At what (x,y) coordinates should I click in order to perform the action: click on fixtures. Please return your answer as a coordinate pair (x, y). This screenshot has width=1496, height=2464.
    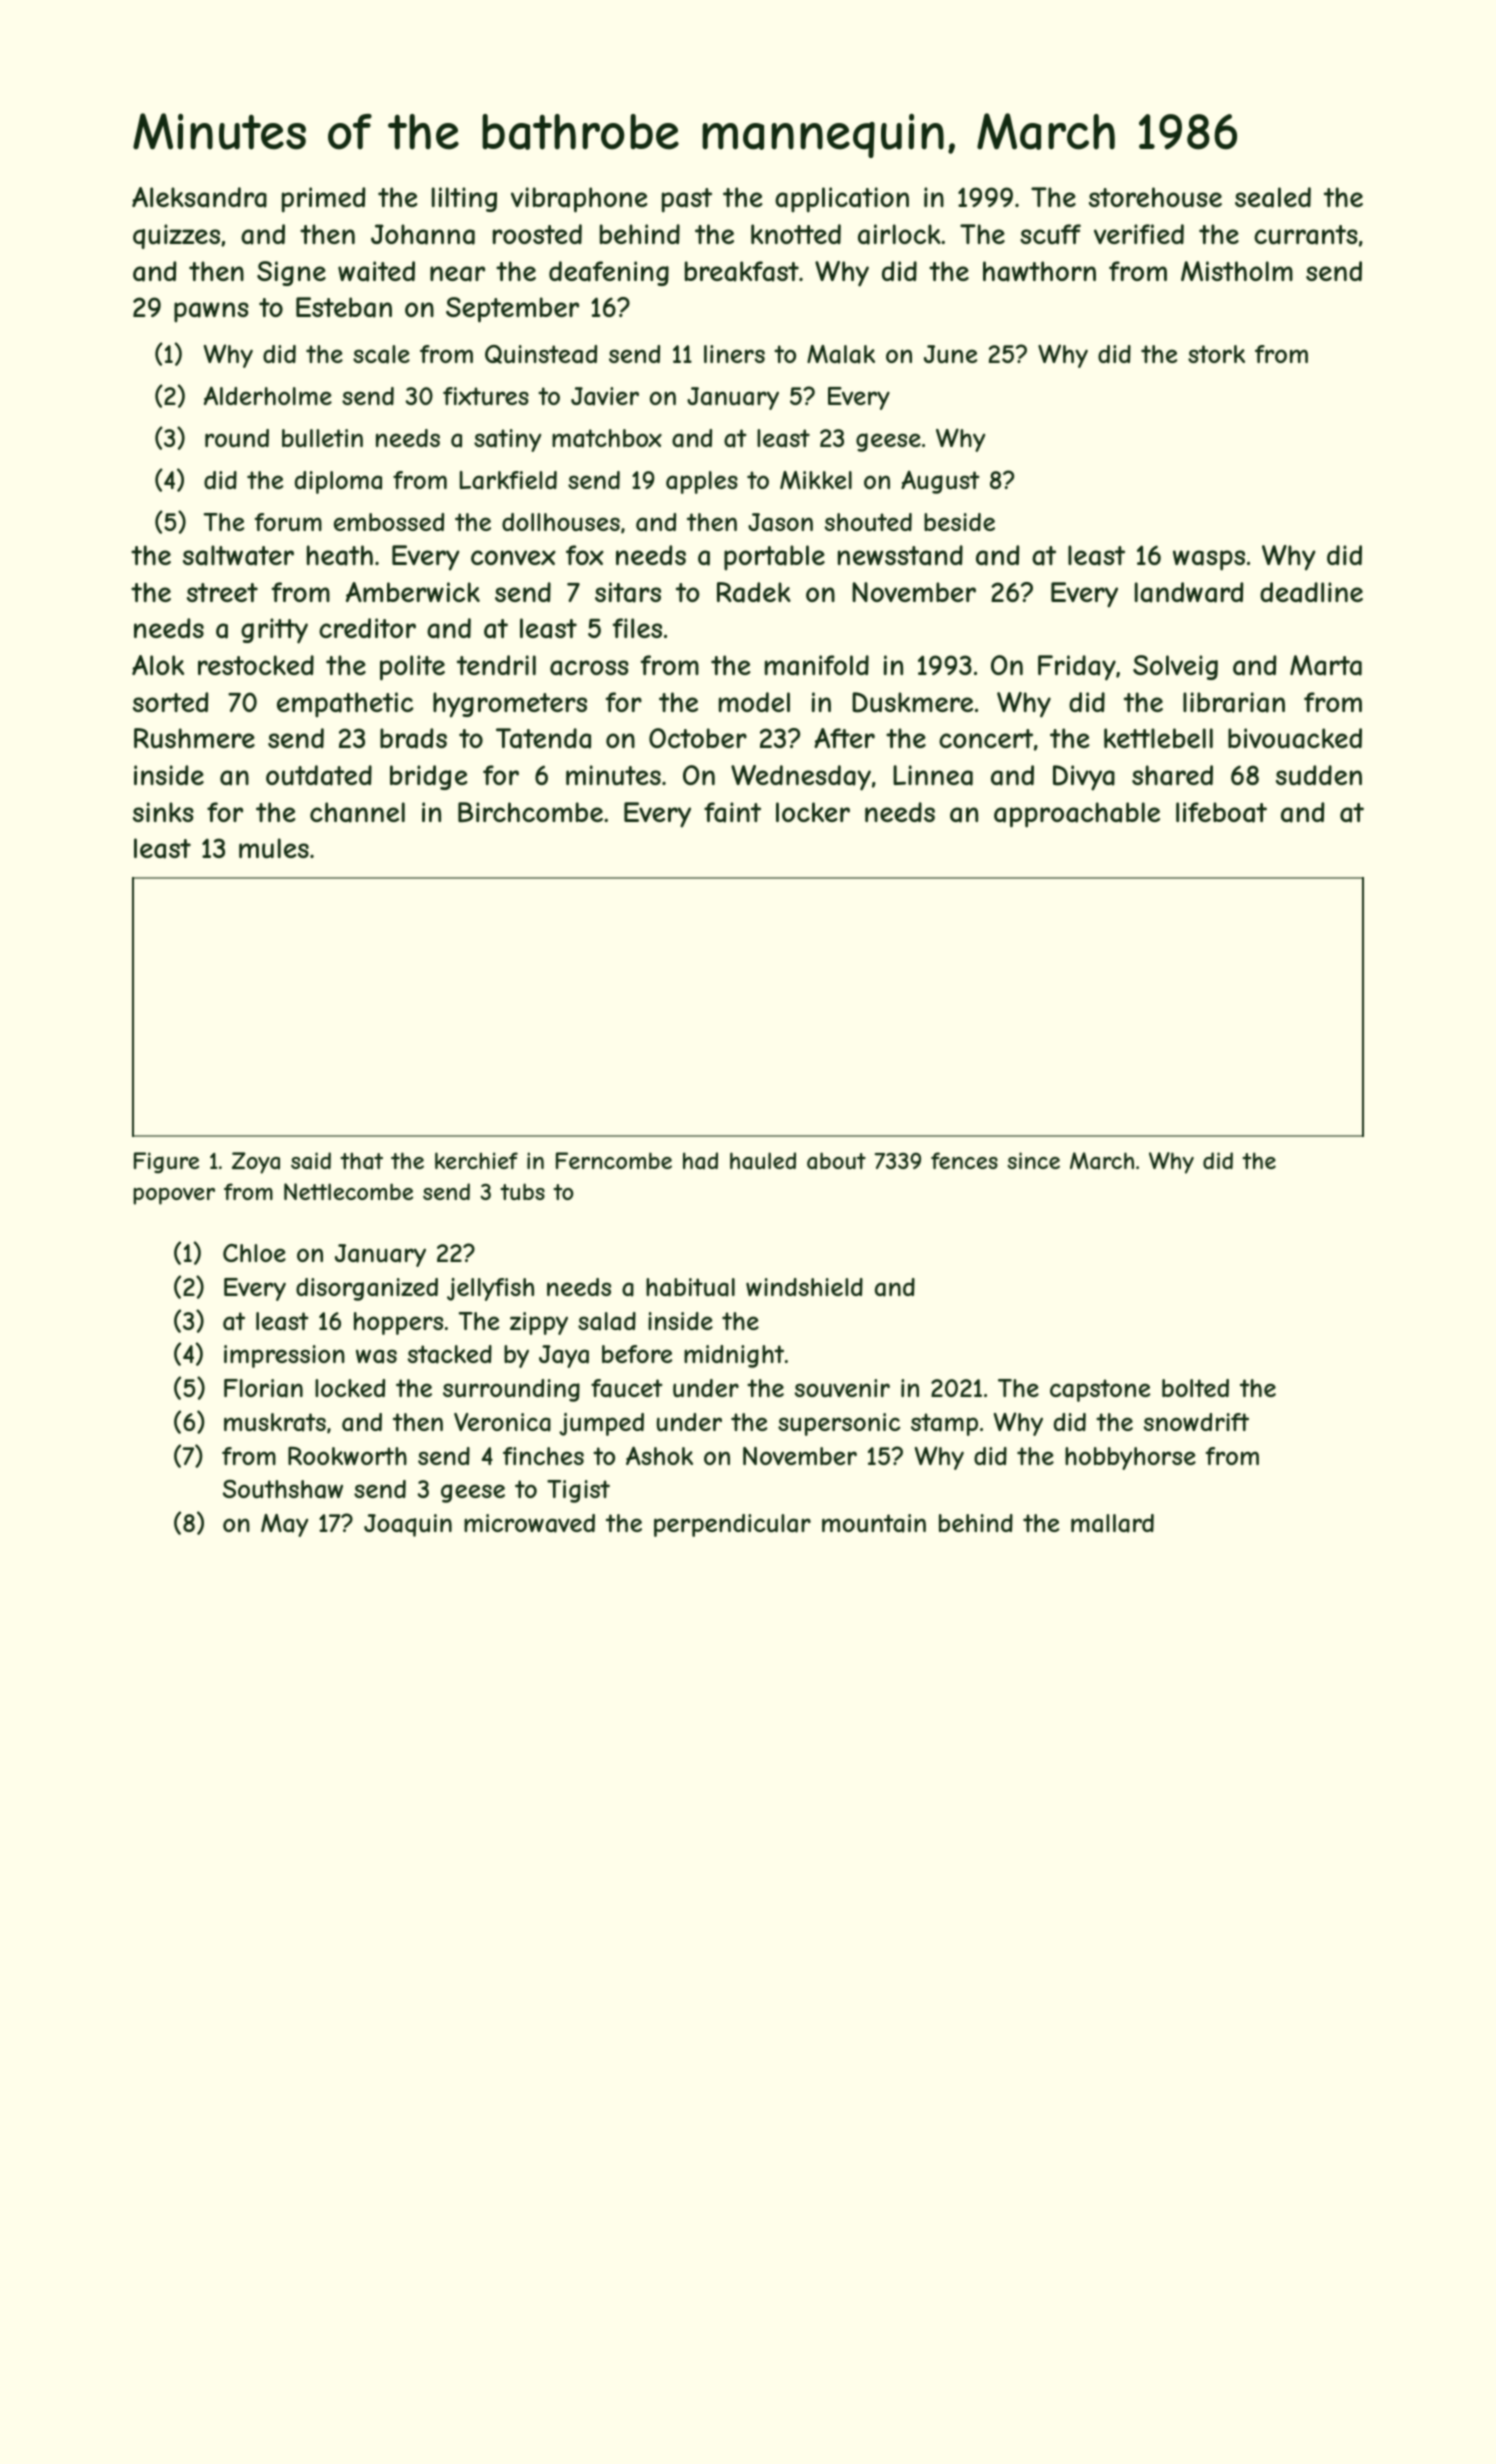
    Looking at the image, I should click on (486, 396).
